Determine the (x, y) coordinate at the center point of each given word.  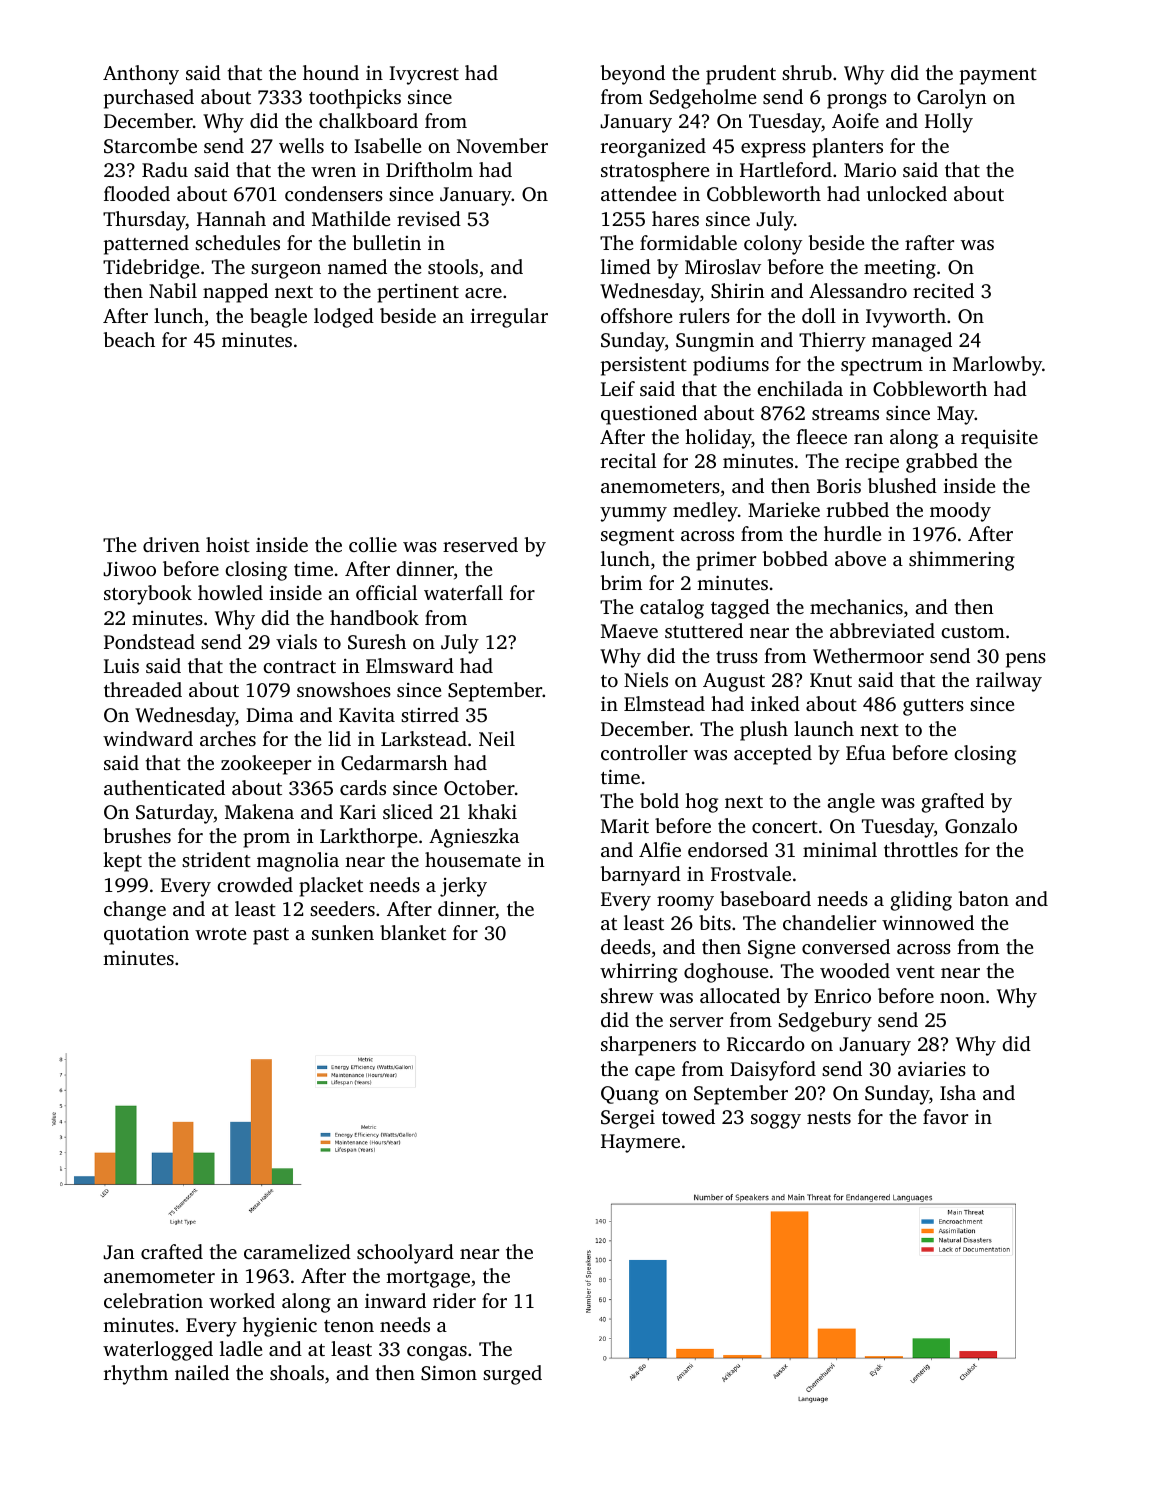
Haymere (640, 1143)
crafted (172, 1251)
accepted (773, 755)
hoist (228, 544)
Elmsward (410, 665)
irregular (509, 318)
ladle (241, 1348)
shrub (807, 72)
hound (331, 72)
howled (230, 592)
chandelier (829, 922)
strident (216, 859)
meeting (900, 269)
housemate (473, 859)
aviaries (932, 1069)
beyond (632, 75)
